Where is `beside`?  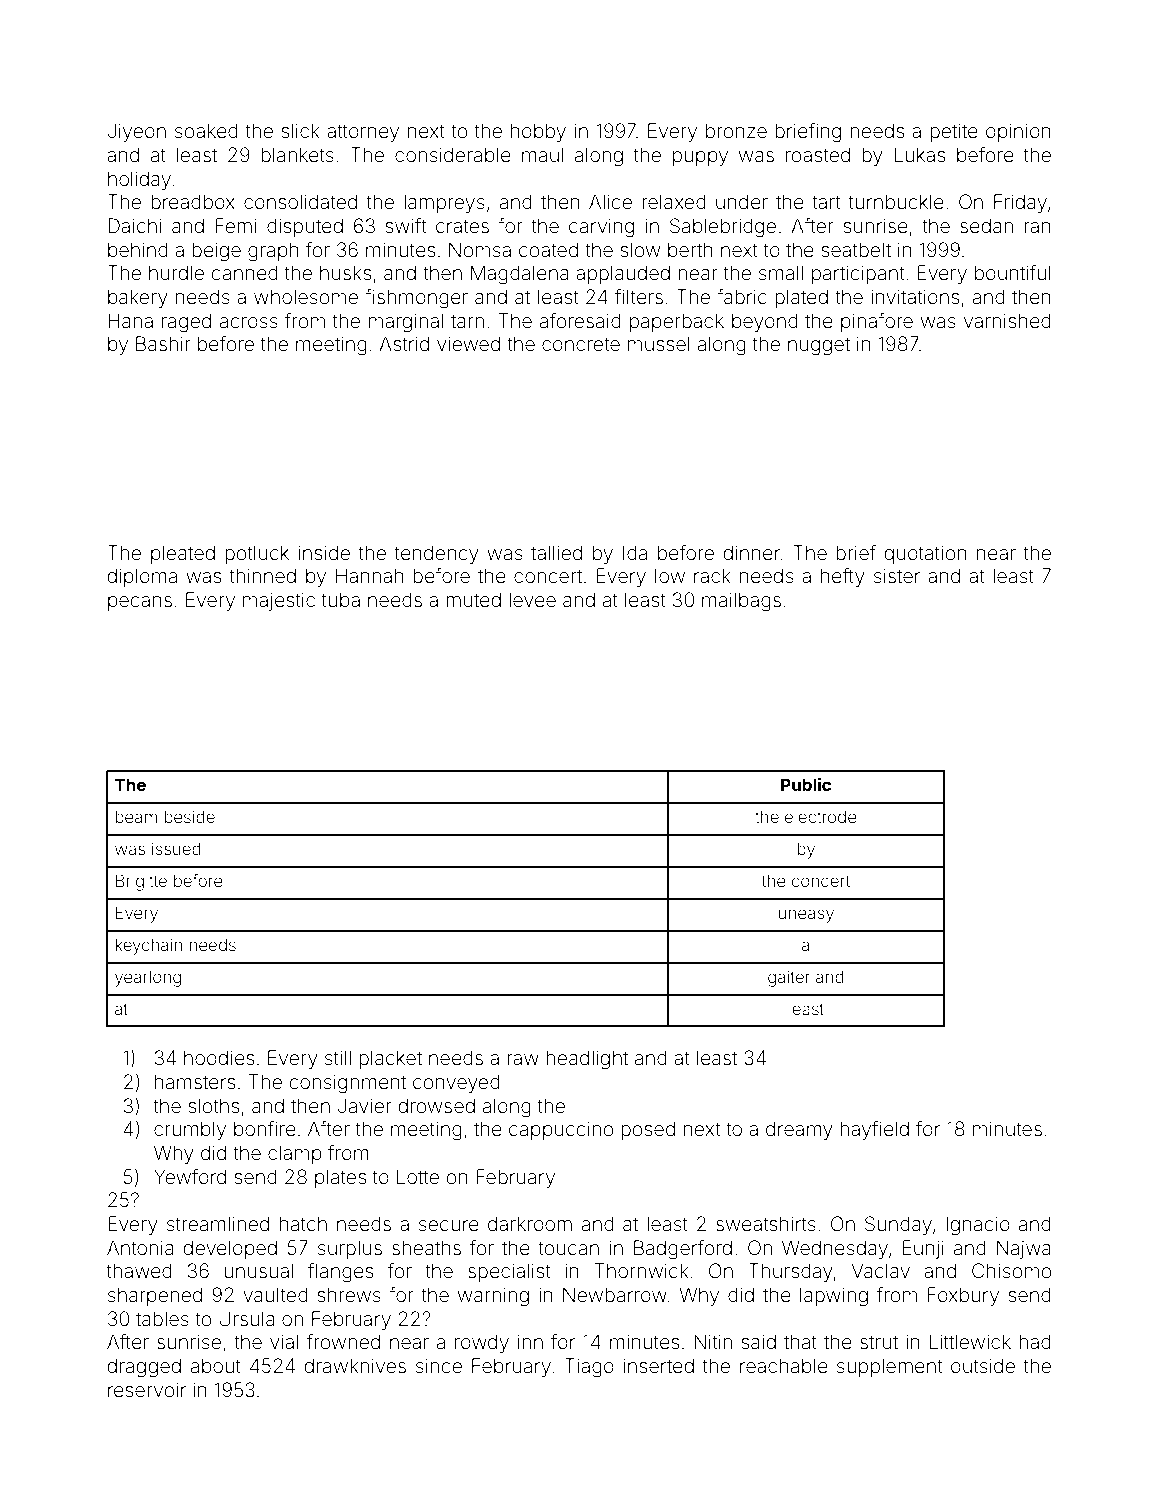 beside is located at coordinates (190, 816).
